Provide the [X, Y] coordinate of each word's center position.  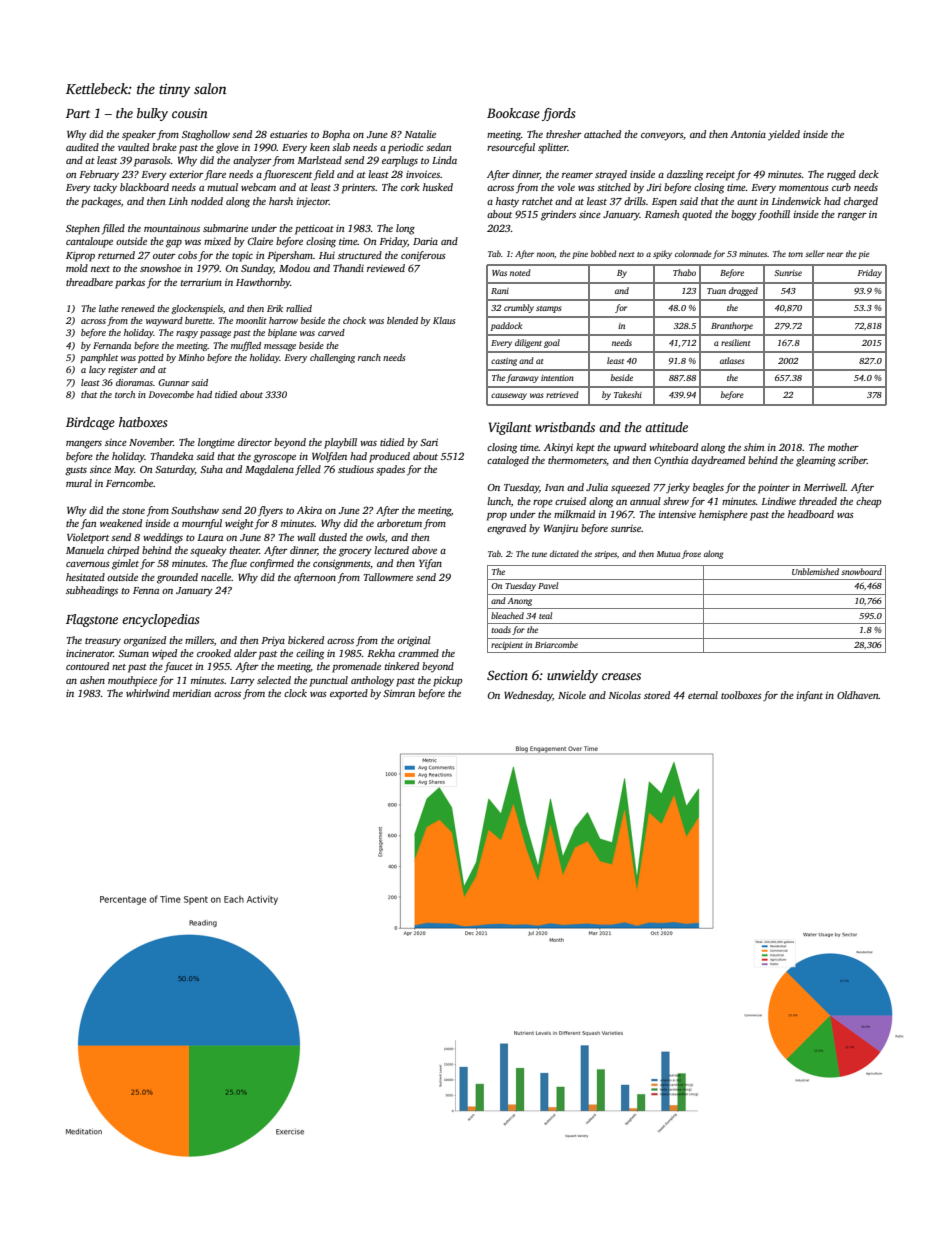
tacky [105, 188]
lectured [391, 550]
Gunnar [173, 382]
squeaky [208, 551]
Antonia [748, 134]
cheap [869, 502]
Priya [273, 641]
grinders [558, 215]
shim [754, 447]
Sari [429, 442]
